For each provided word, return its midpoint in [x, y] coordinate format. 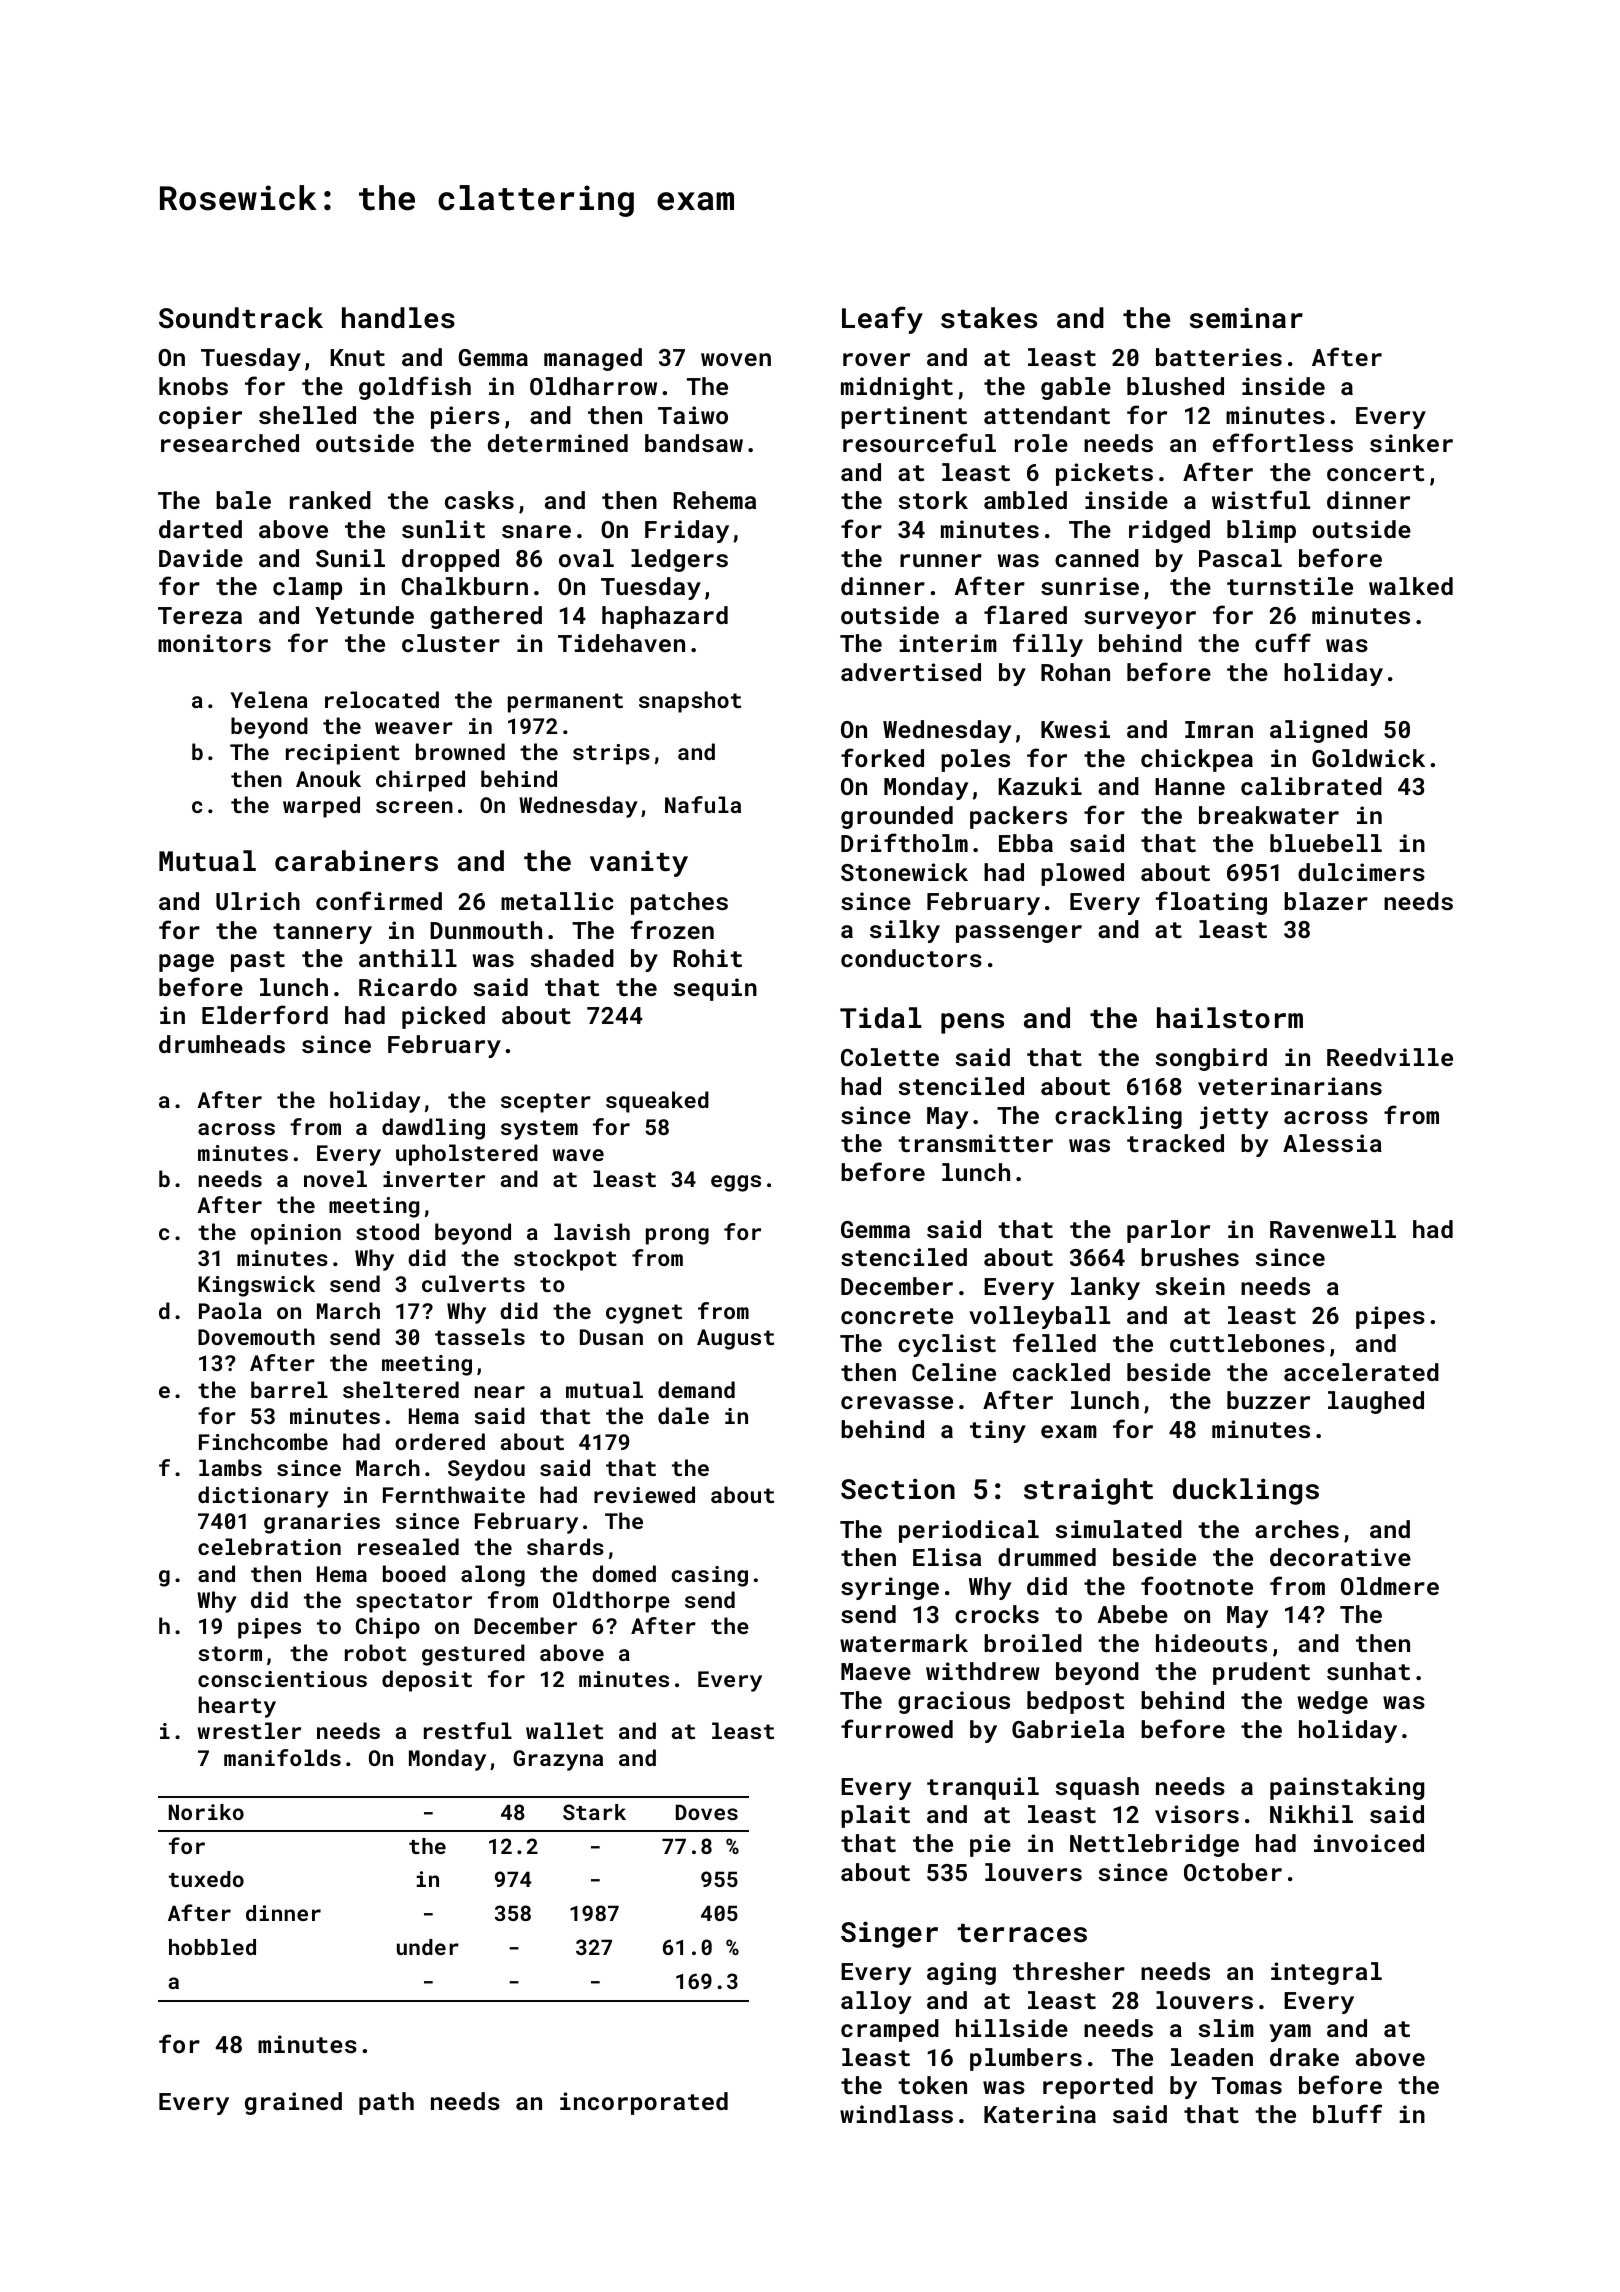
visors [1197, 1814]
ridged [1169, 531]
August [735, 1339]
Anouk [328, 778]
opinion [296, 1234]
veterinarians [1290, 1086]
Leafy [882, 320]
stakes [989, 318]
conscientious [282, 1679]
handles [398, 318]
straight [1088, 1491]
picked [443, 1017]
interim [948, 643]
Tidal [881, 1018]
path [386, 2103]
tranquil [983, 1788]
